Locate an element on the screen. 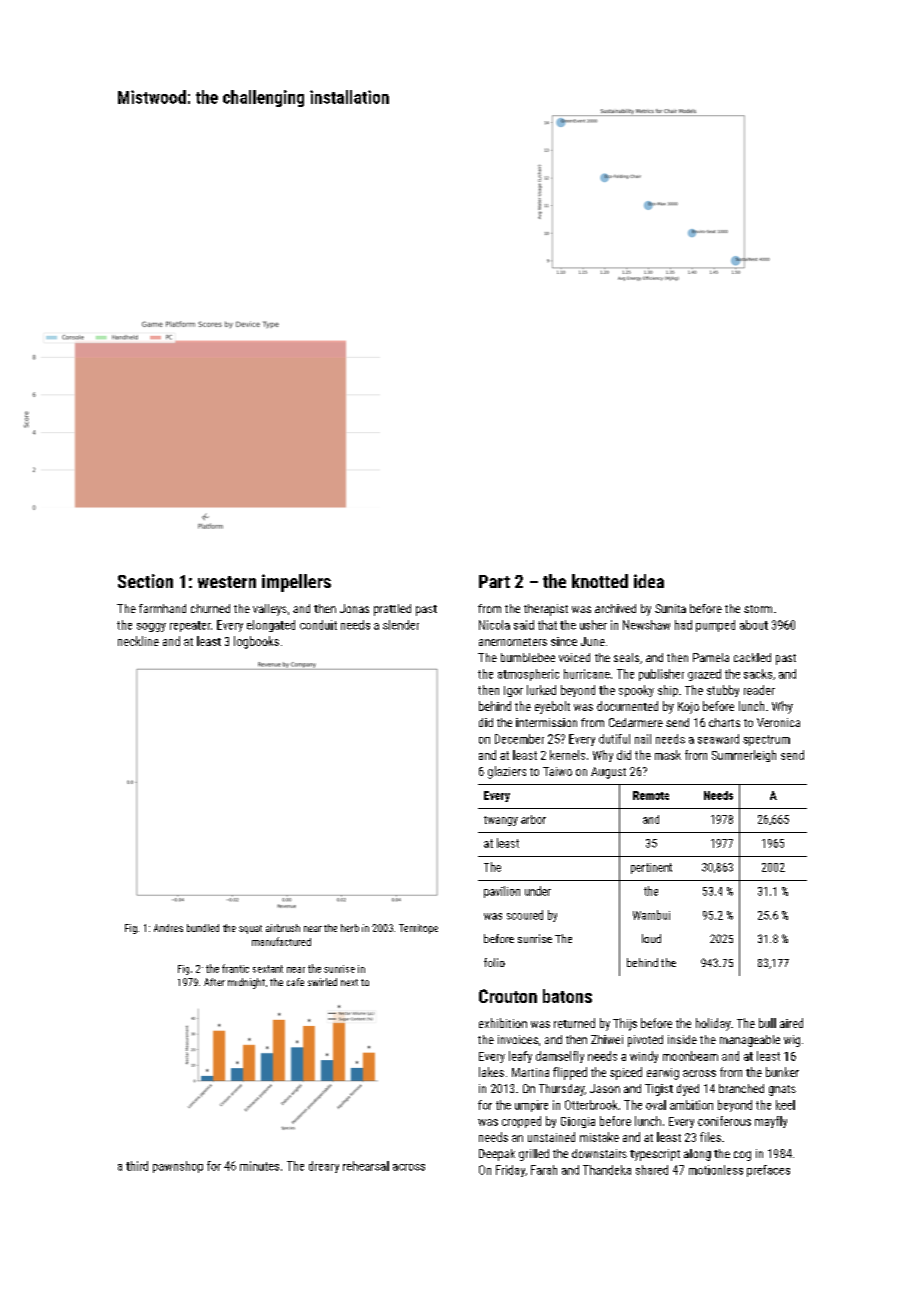 The image size is (924, 1308). seals is located at coordinates (626, 657).
